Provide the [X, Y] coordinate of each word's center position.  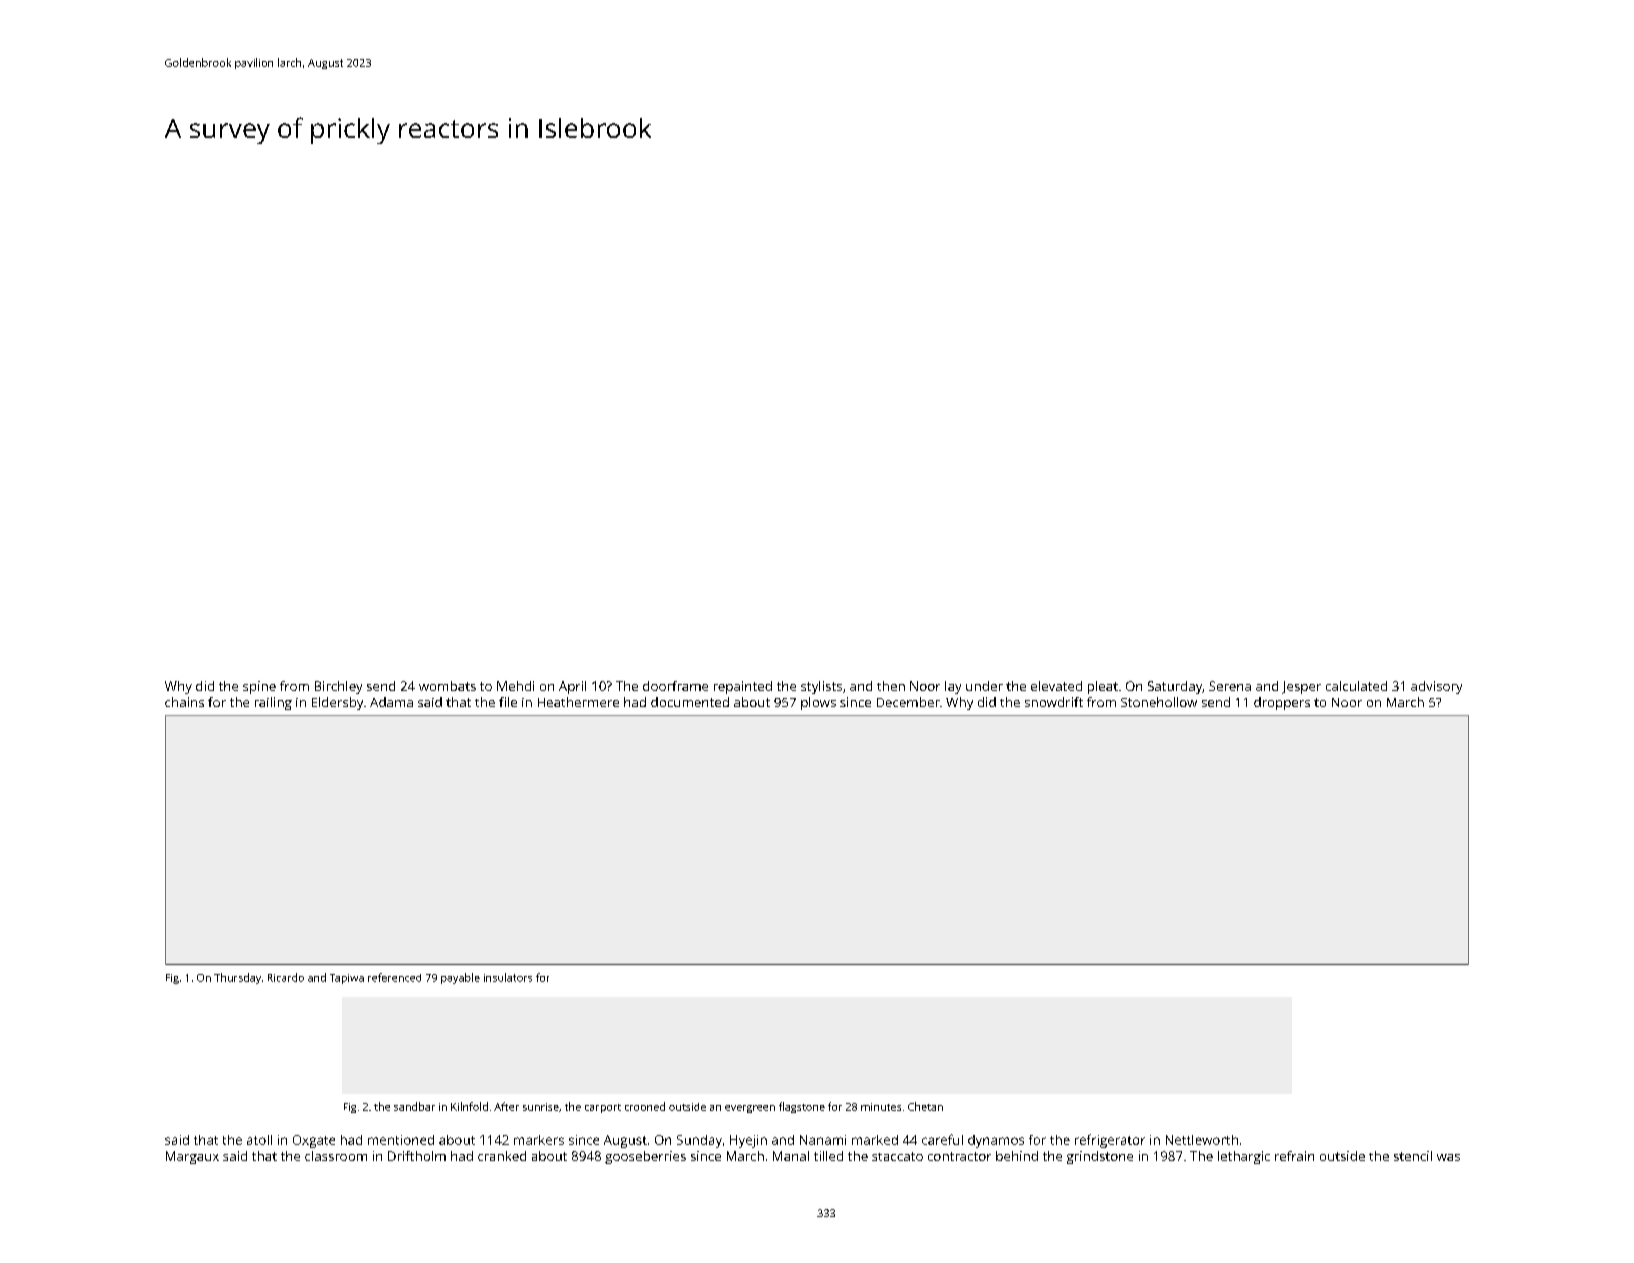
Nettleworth [1202, 1140]
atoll [259, 1140]
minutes [881, 1107]
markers [539, 1140]
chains [184, 702]
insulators [508, 977]
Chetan [925, 1106]
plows [818, 703]
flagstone [802, 1107]
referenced [394, 977]
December [908, 702]
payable [460, 978]
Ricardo [286, 977]
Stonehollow [1159, 702]
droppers [1282, 703]
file [508, 702]
